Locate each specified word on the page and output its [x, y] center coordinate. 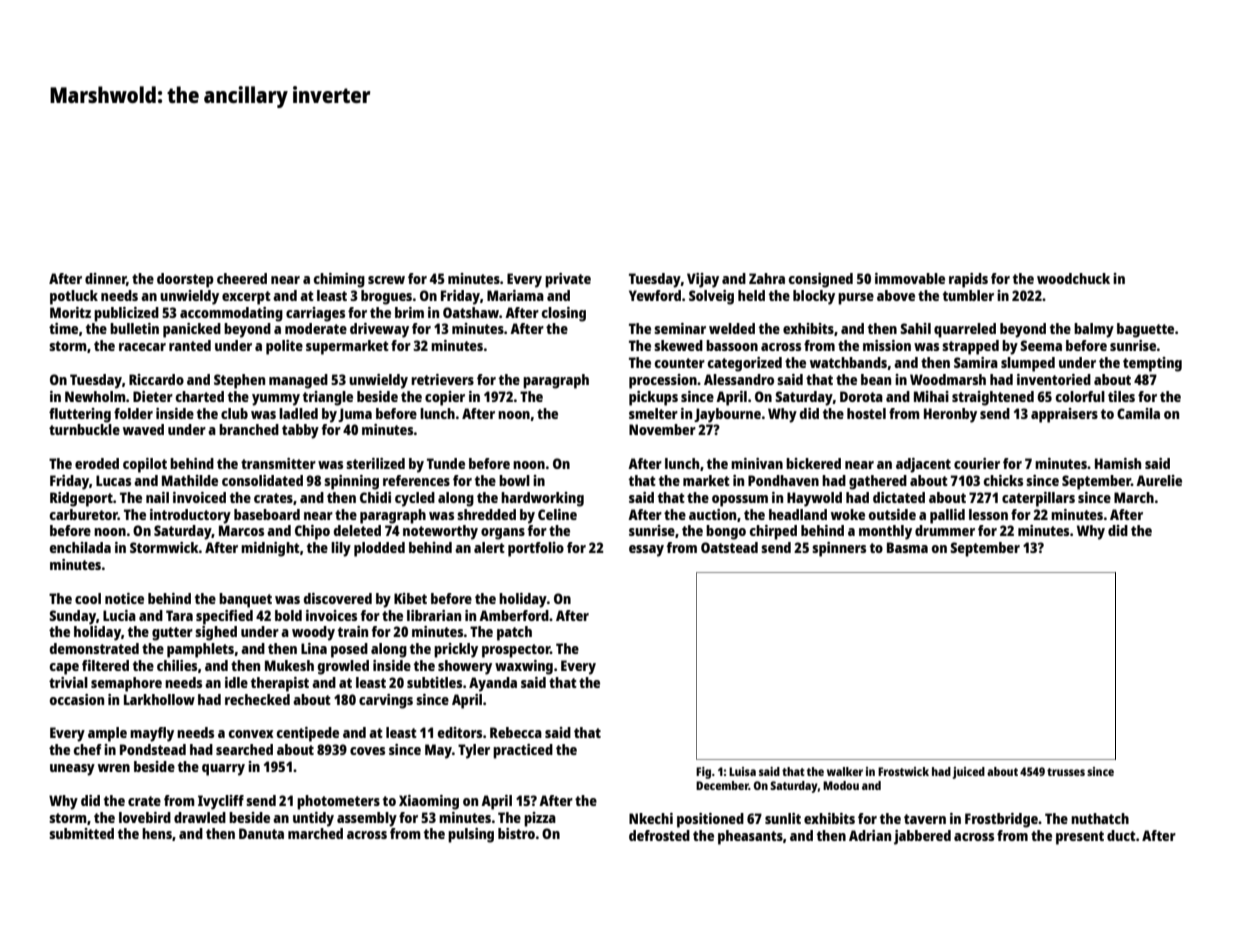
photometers [338, 802]
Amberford [514, 615]
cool [88, 598]
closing [564, 314]
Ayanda [493, 684]
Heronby [950, 415]
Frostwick [903, 771]
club [234, 413]
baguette [1145, 330]
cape [64, 669]
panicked [192, 330]
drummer [945, 530]
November [662, 429]
